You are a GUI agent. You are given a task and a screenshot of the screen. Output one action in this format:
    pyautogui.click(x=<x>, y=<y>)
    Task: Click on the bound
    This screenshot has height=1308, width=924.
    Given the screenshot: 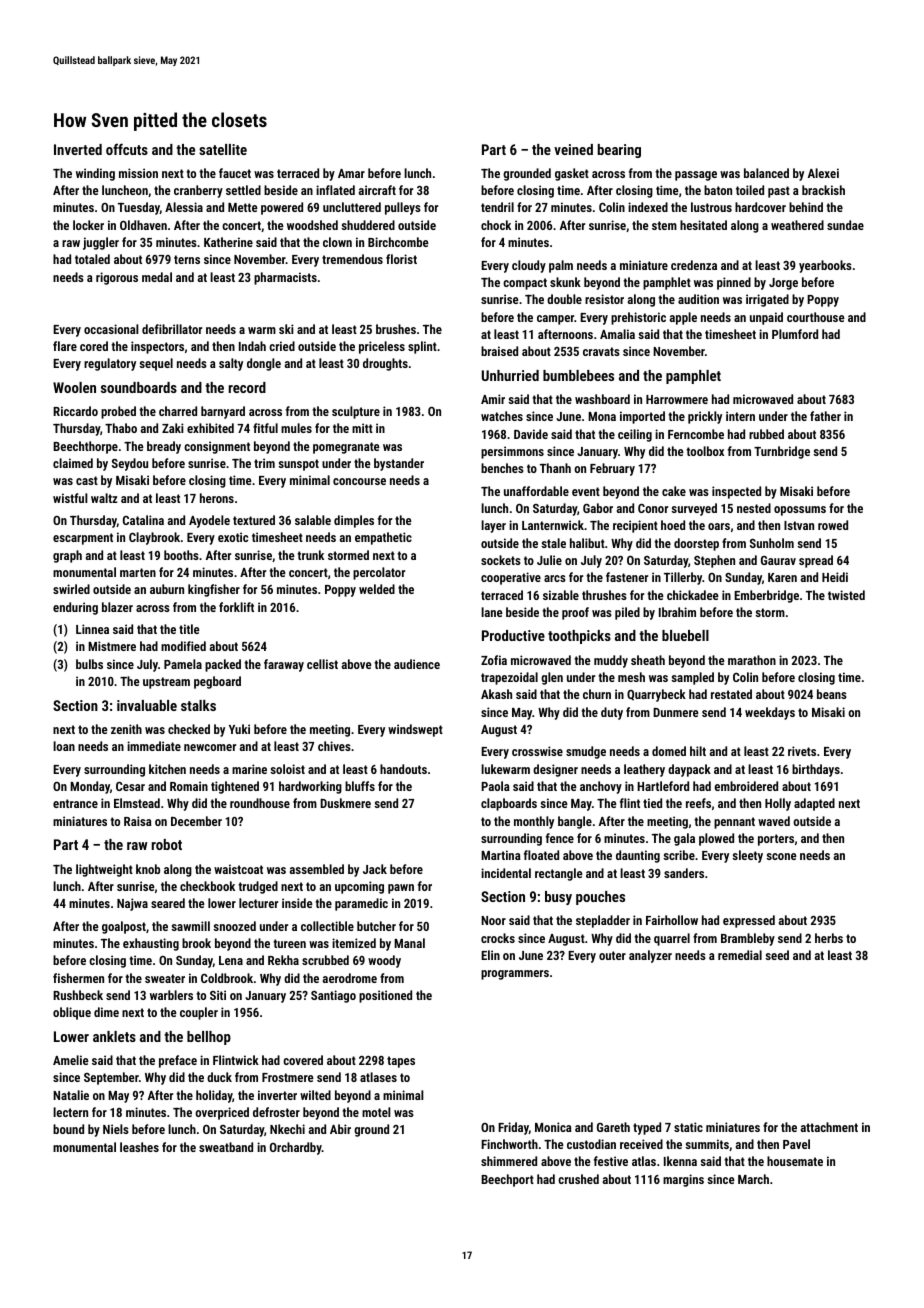 What is the action you would take?
    pyautogui.click(x=68, y=1129)
